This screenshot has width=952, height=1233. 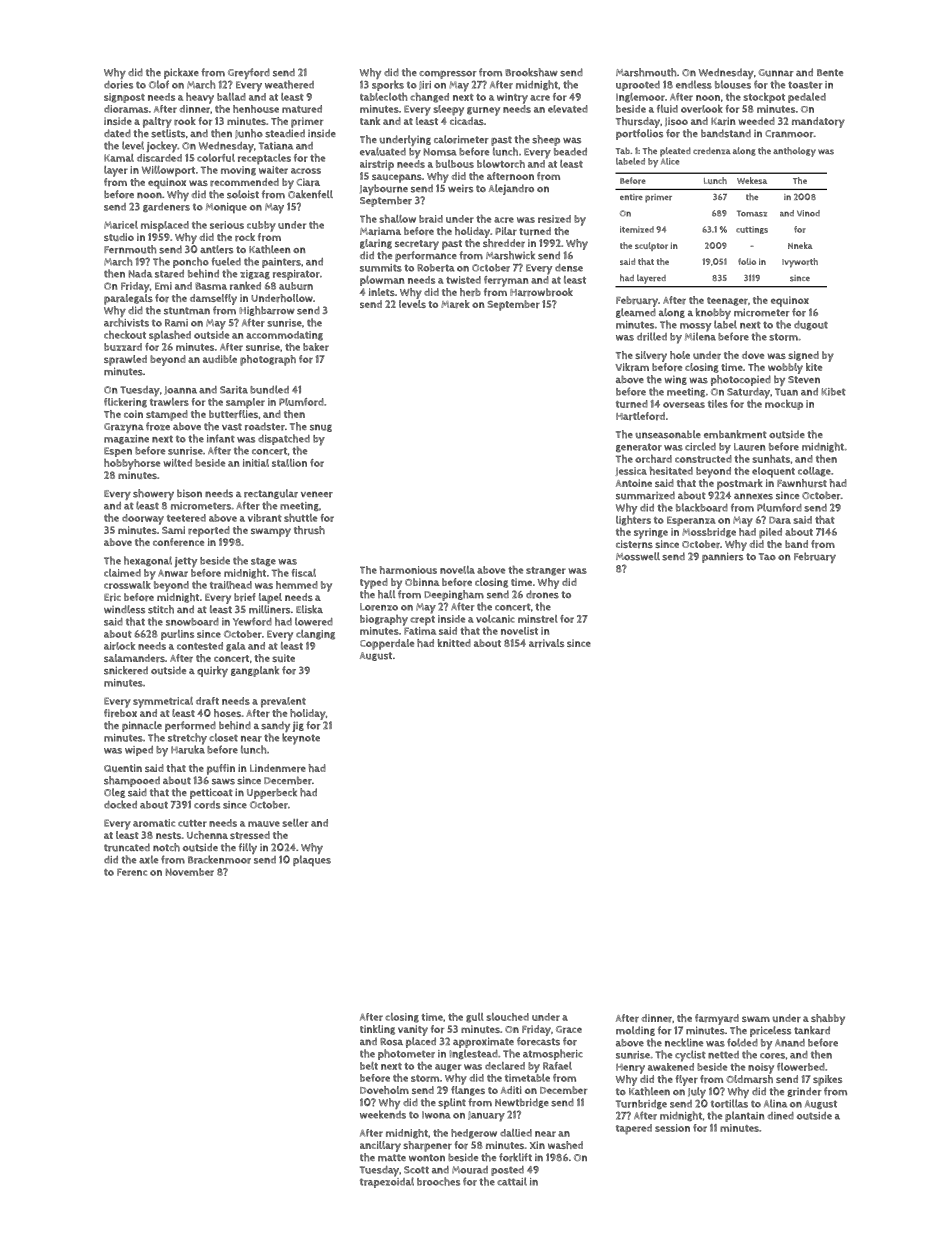 I want to click on unseasonable, so click(x=668, y=434).
